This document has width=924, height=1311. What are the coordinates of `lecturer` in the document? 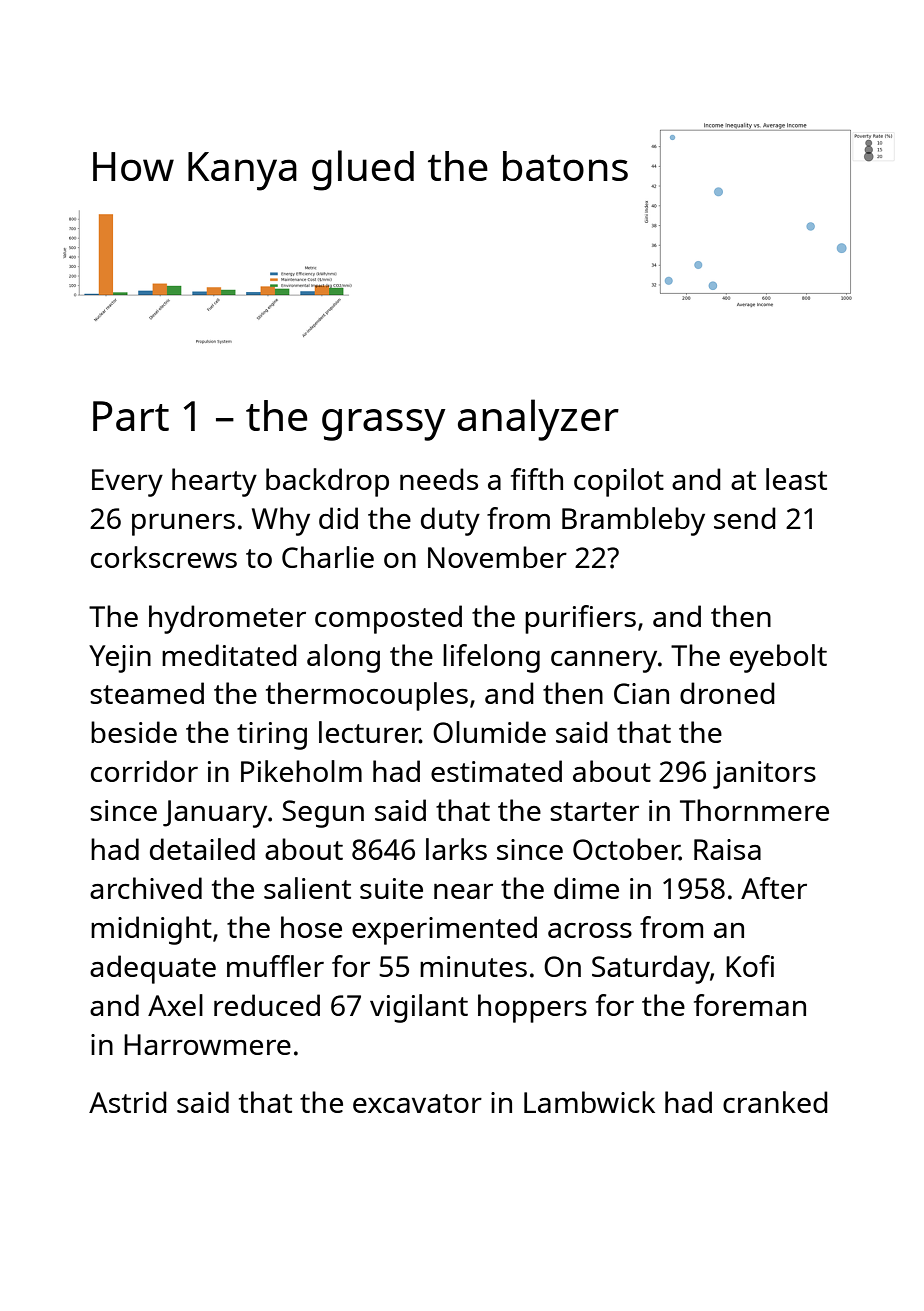 It's located at (369, 732).
